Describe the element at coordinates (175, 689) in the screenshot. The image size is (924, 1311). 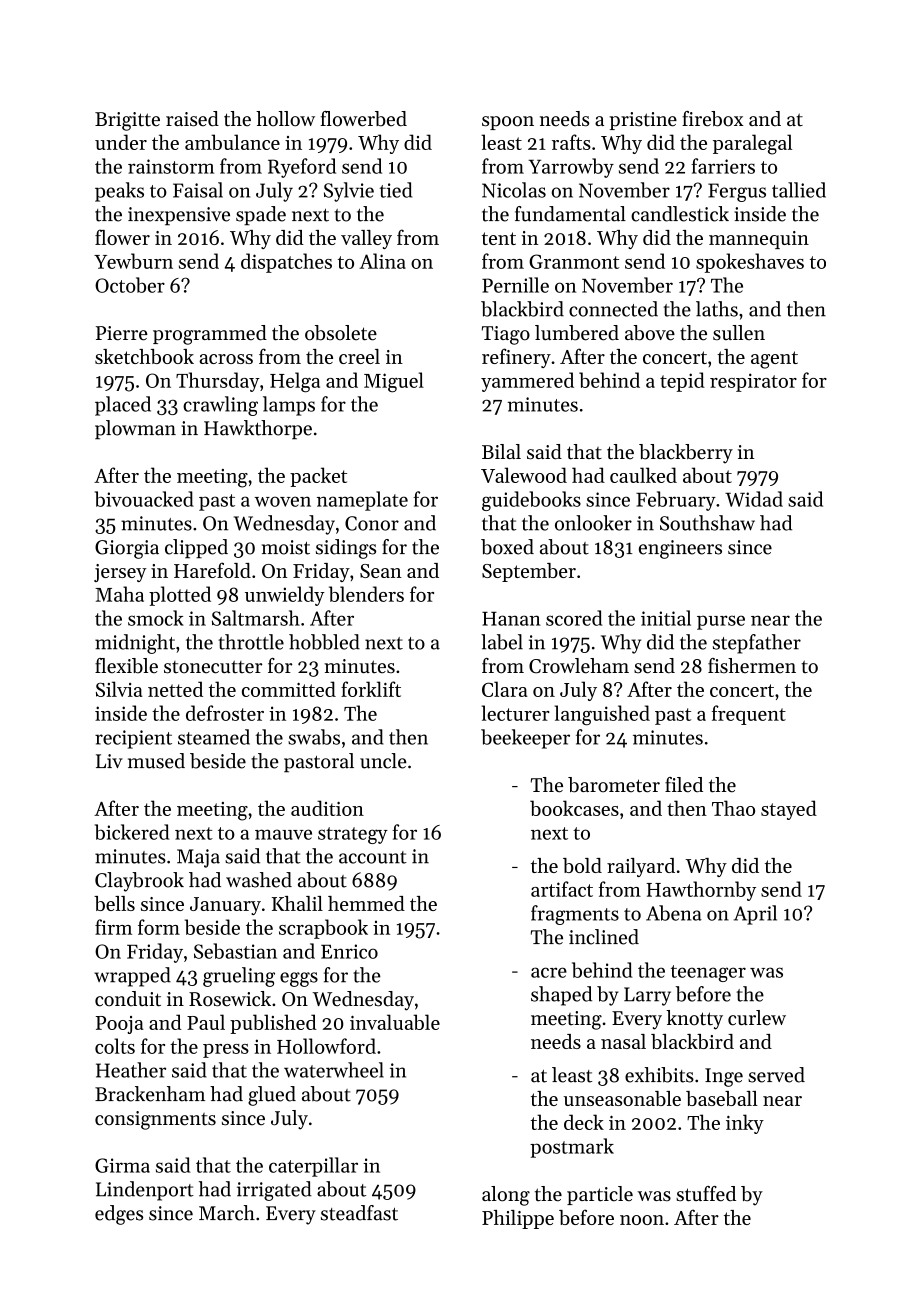
I see `netted` at that location.
